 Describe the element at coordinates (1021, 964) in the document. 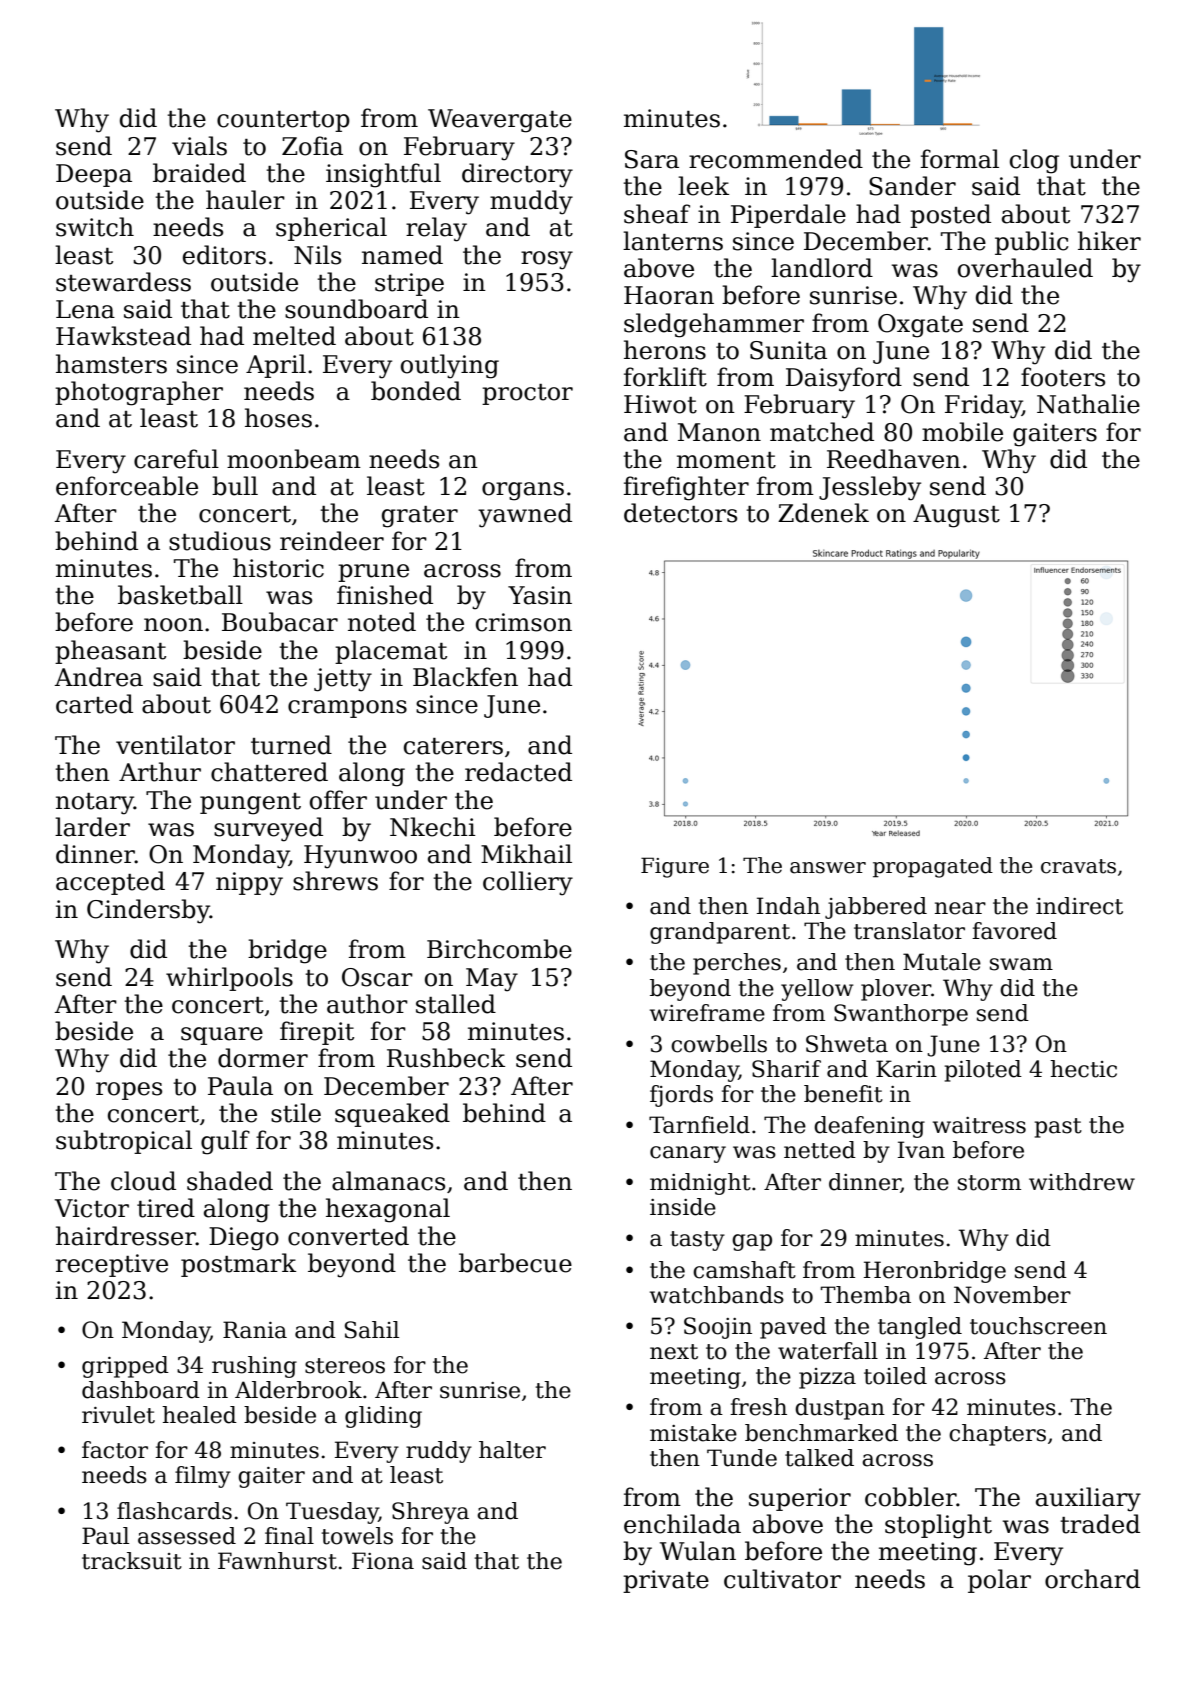

I see `swam` at that location.
